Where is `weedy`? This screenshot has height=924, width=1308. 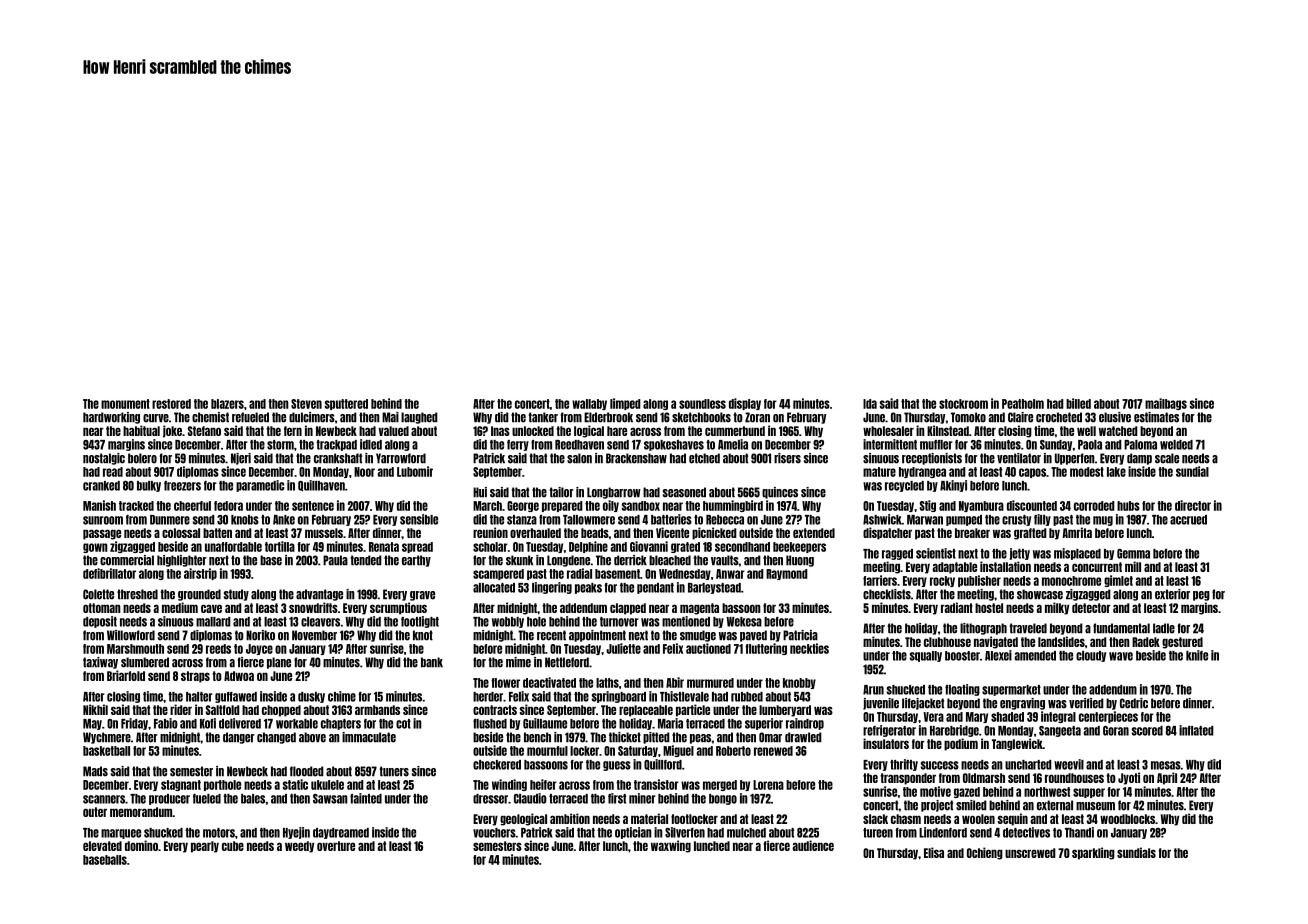
weedy is located at coordinates (299, 847).
